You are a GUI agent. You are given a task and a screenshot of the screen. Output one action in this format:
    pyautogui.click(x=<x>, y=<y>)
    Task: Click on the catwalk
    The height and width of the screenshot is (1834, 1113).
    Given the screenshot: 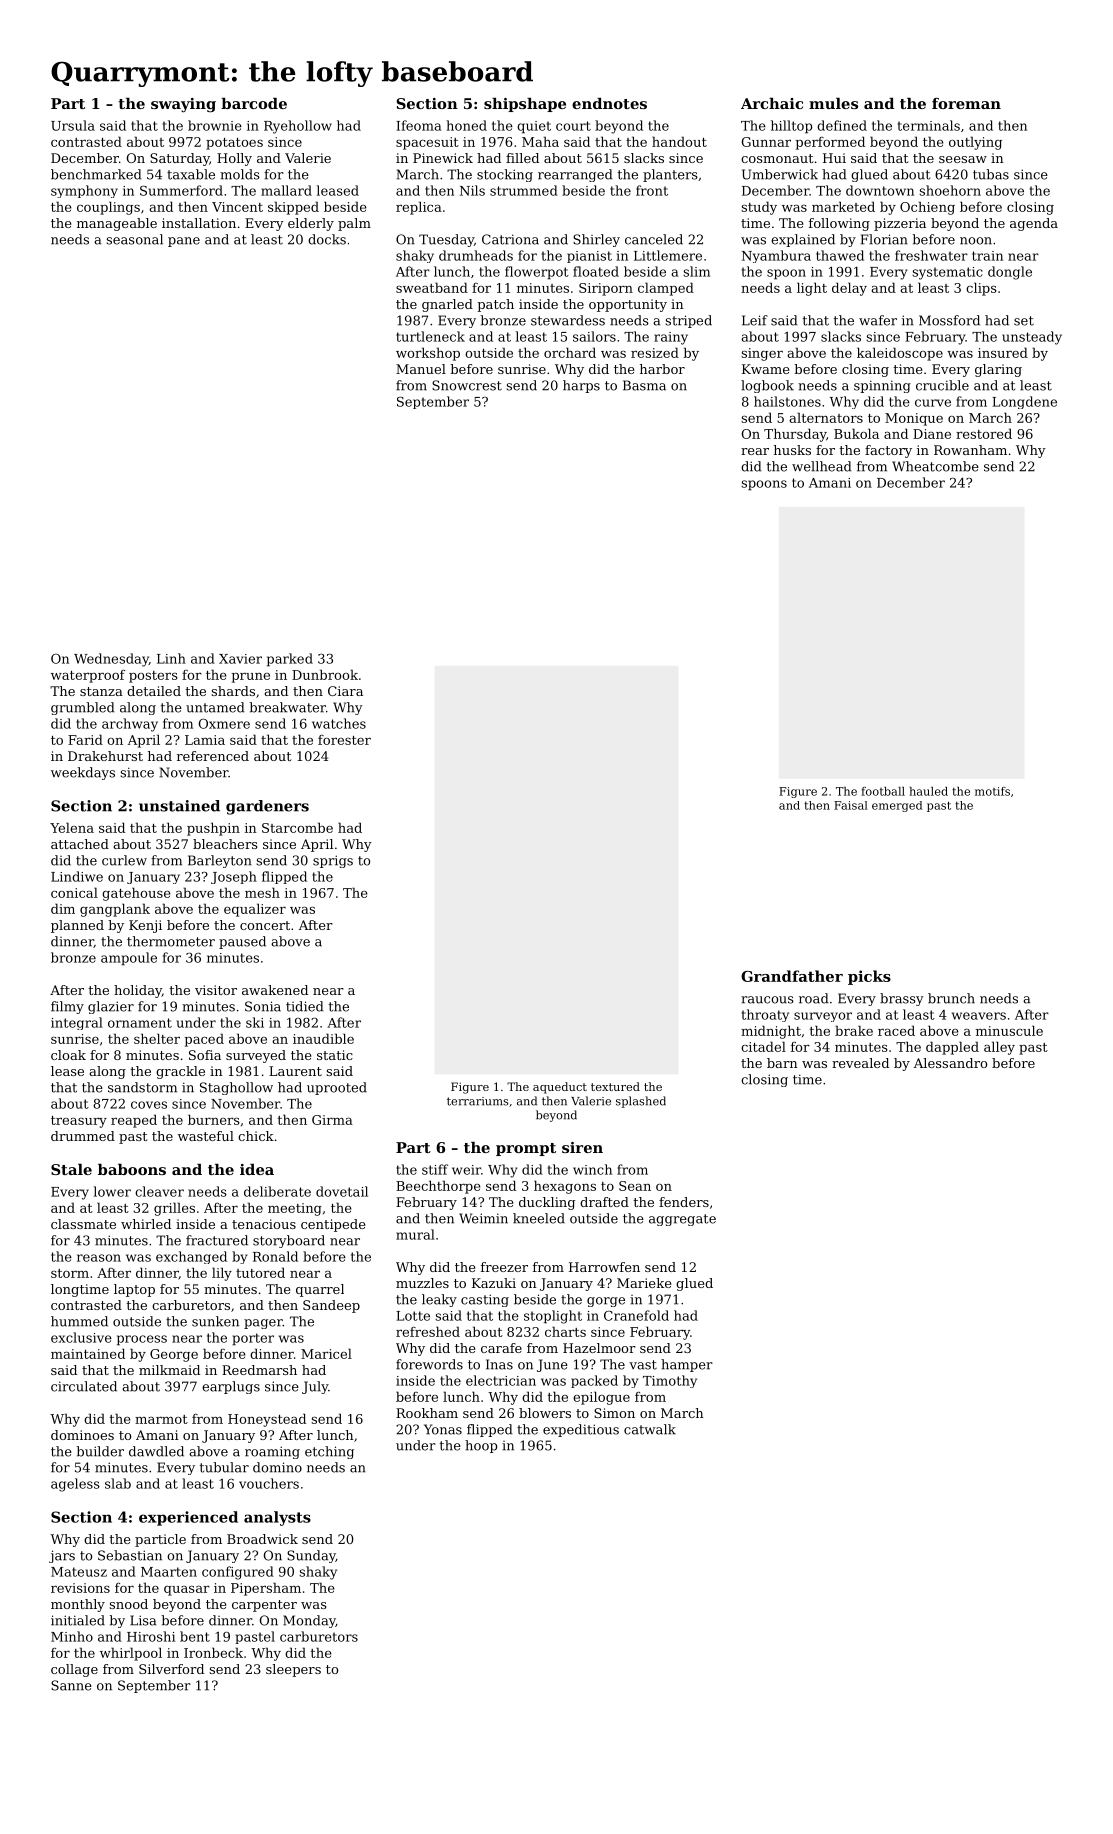 What is the action you would take?
    pyautogui.click(x=650, y=1429)
